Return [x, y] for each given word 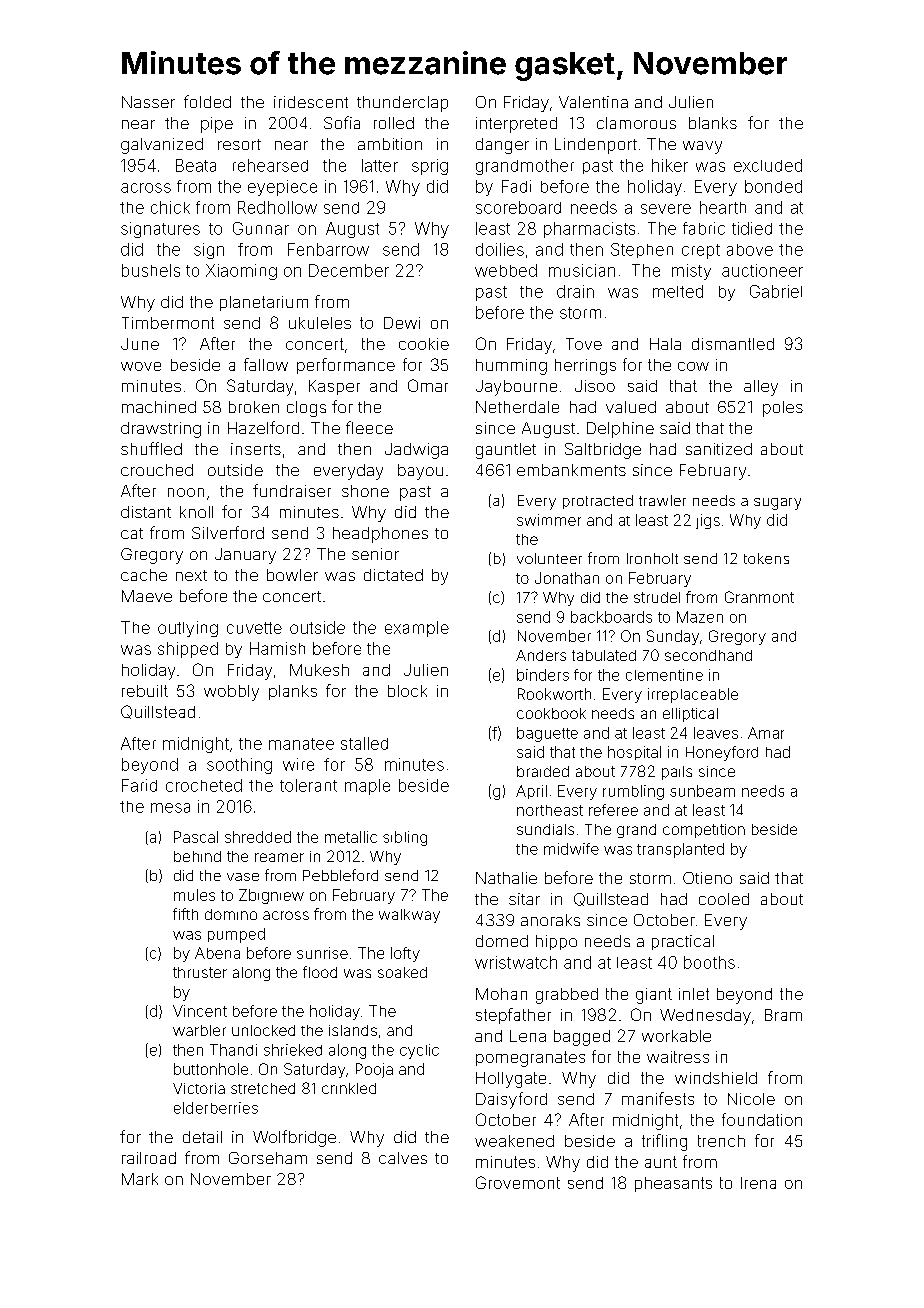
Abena [217, 953]
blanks [713, 123]
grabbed [567, 996]
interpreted [516, 125]
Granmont [759, 597]
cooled [724, 899]
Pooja [374, 1070]
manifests [658, 1098]
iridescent [311, 102]
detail [202, 1137]
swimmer [549, 520]
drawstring [161, 430]
